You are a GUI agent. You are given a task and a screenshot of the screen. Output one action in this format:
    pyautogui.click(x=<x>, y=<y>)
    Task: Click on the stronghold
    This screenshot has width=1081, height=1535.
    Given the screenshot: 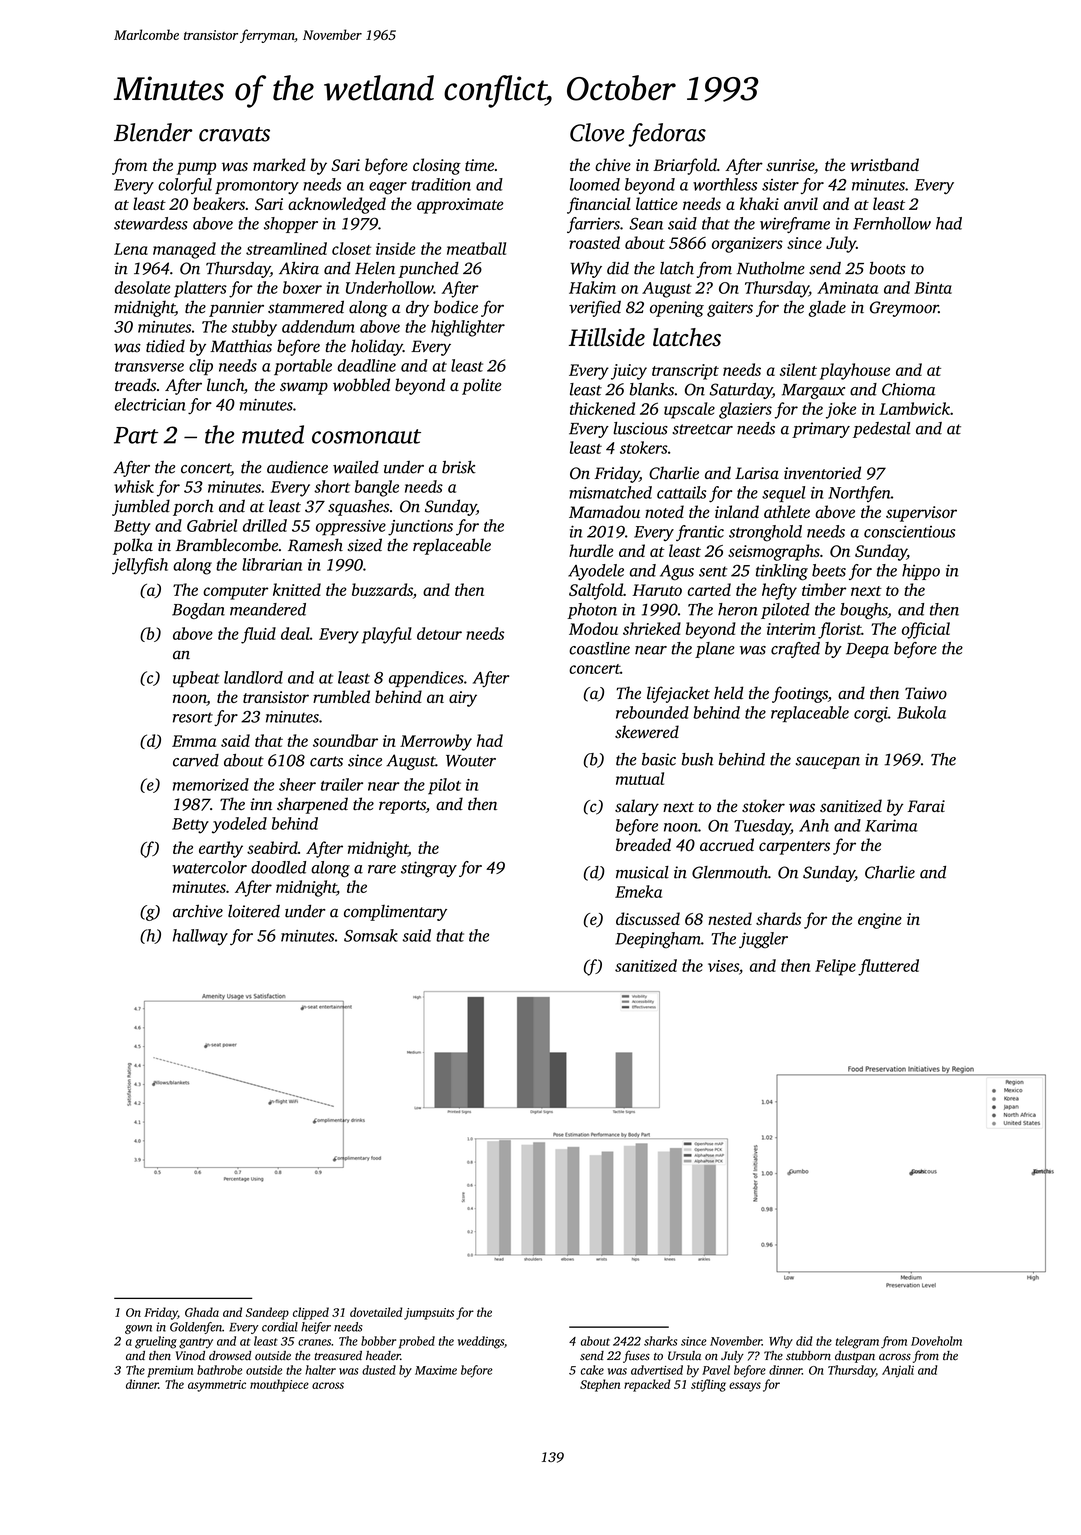 What is the action you would take?
    pyautogui.click(x=765, y=533)
